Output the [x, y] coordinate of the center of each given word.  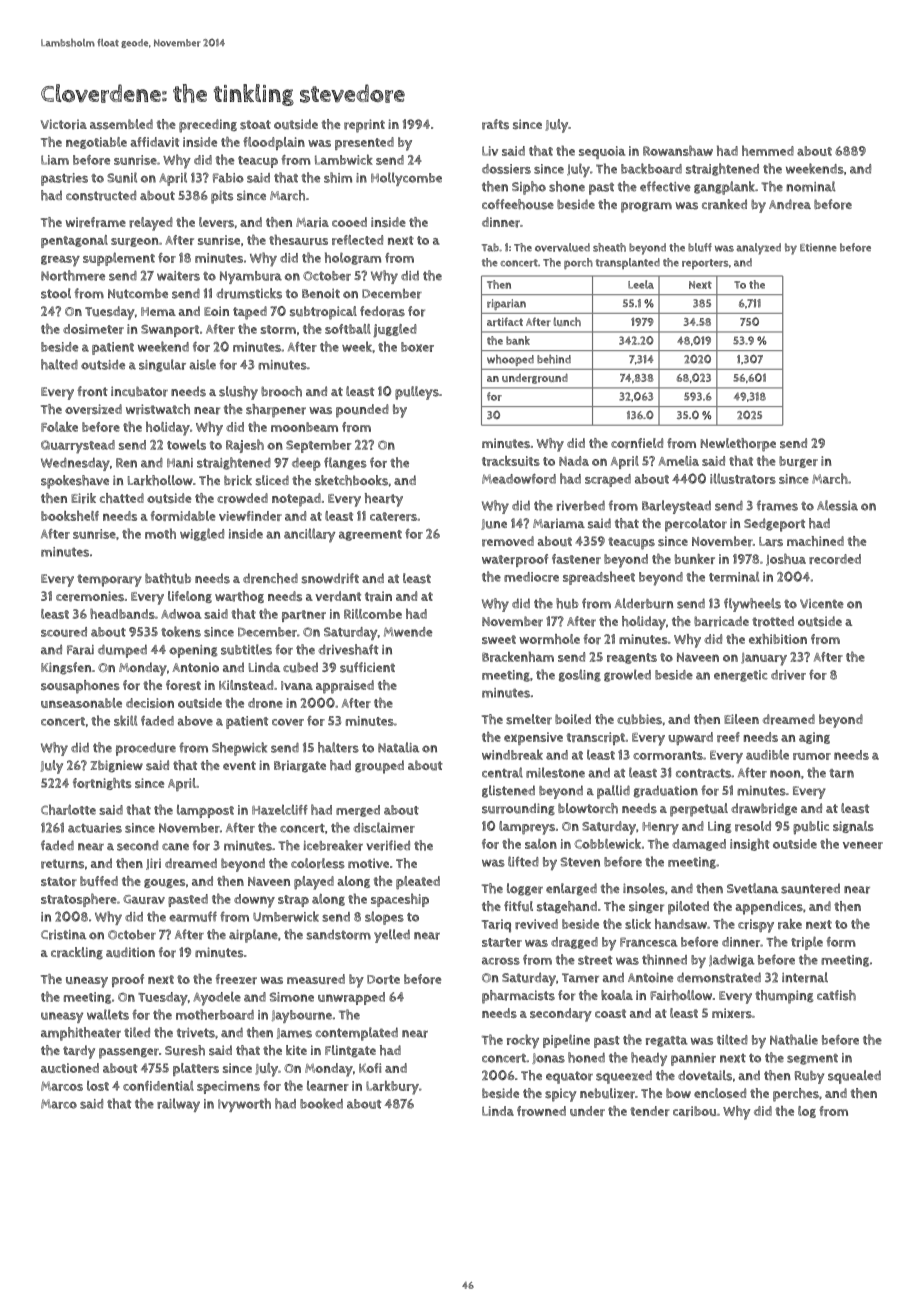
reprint [364, 126]
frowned [541, 1111]
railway [178, 1105]
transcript [596, 738]
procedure [146, 749]
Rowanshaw [678, 150]
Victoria [64, 124]
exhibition [778, 639]
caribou [694, 1111]
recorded [835, 559]
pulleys [417, 393]
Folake [59, 427]
